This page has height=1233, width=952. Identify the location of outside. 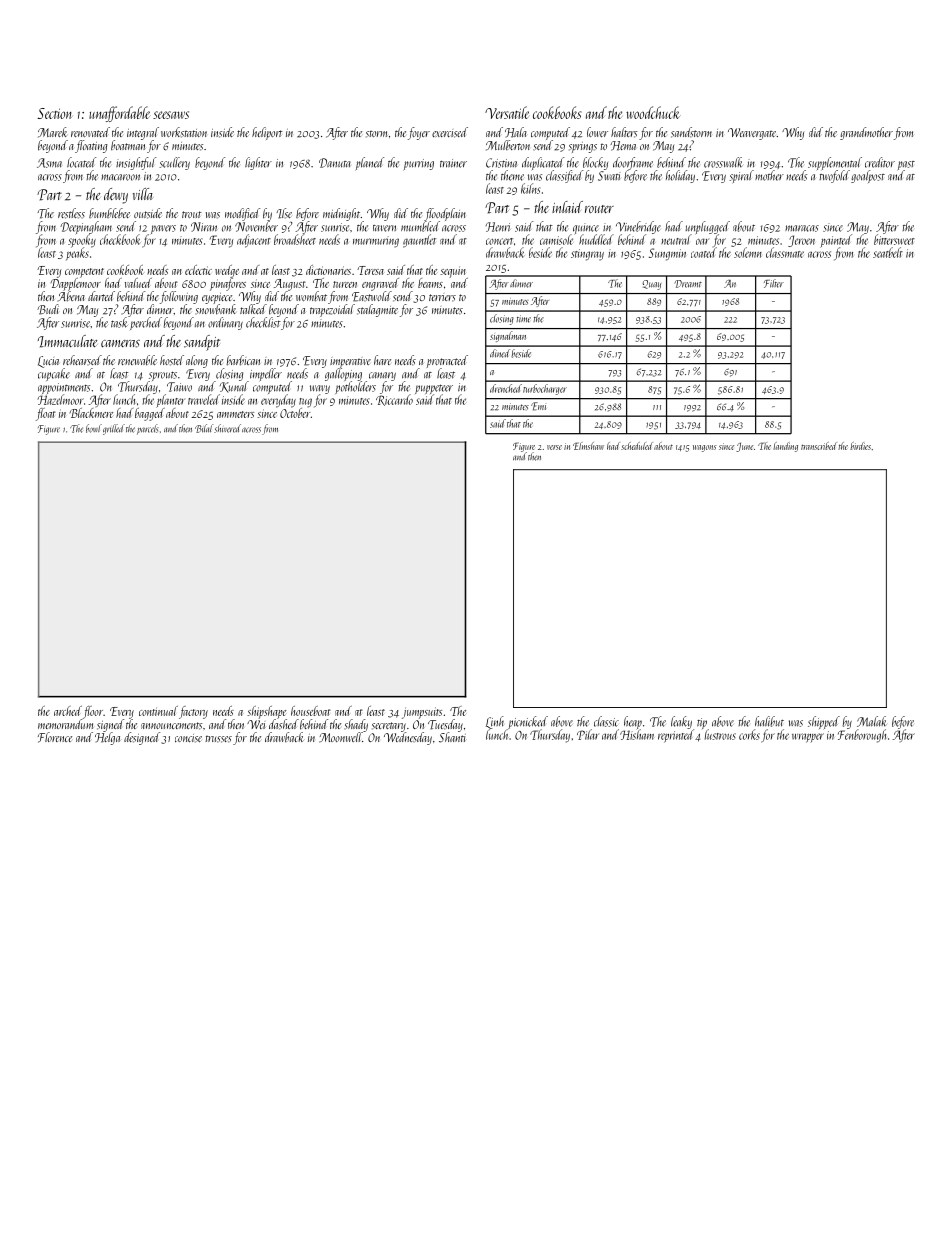
(148, 213).
